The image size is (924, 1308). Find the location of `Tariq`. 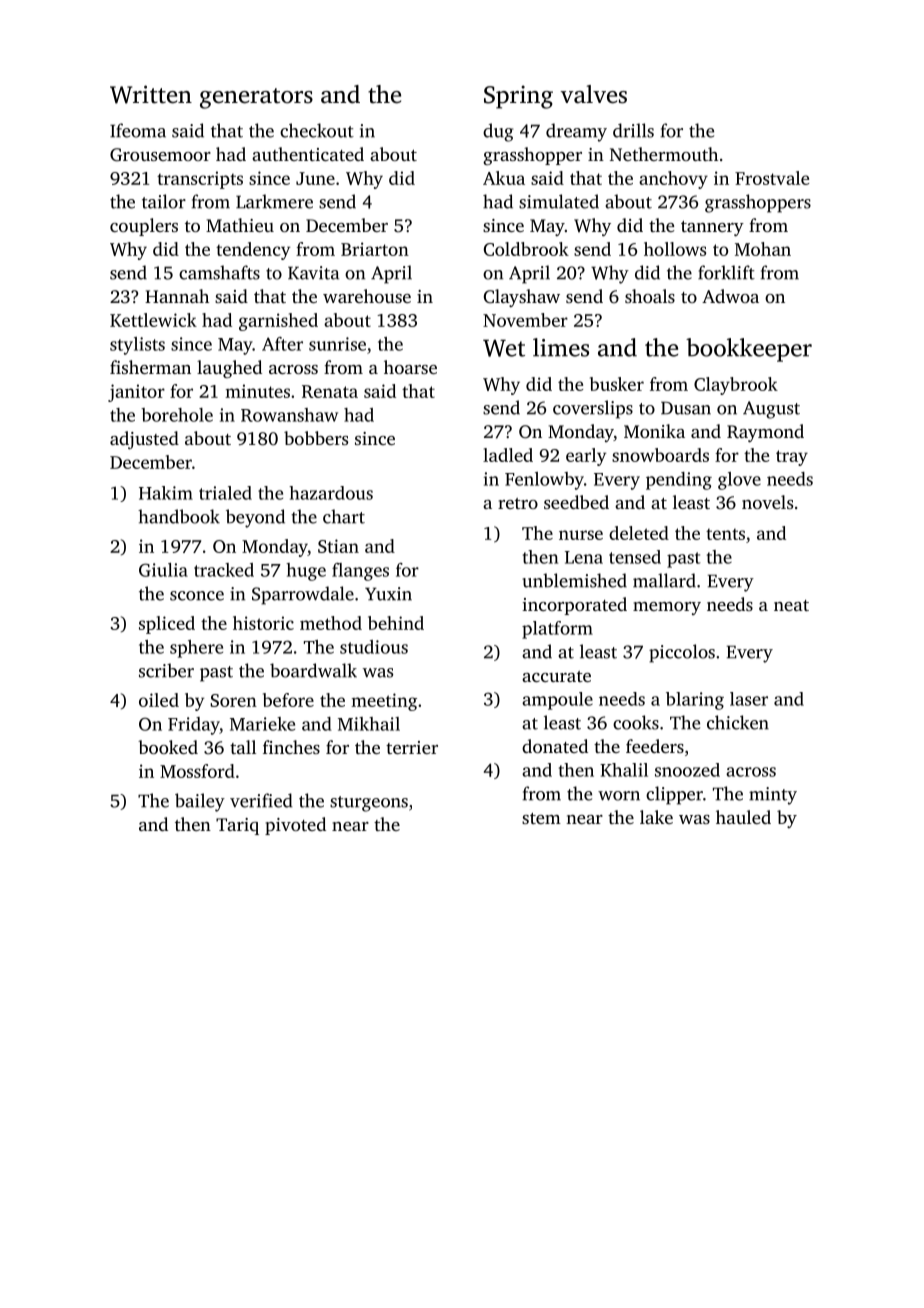

Tariq is located at coordinates (237, 826).
